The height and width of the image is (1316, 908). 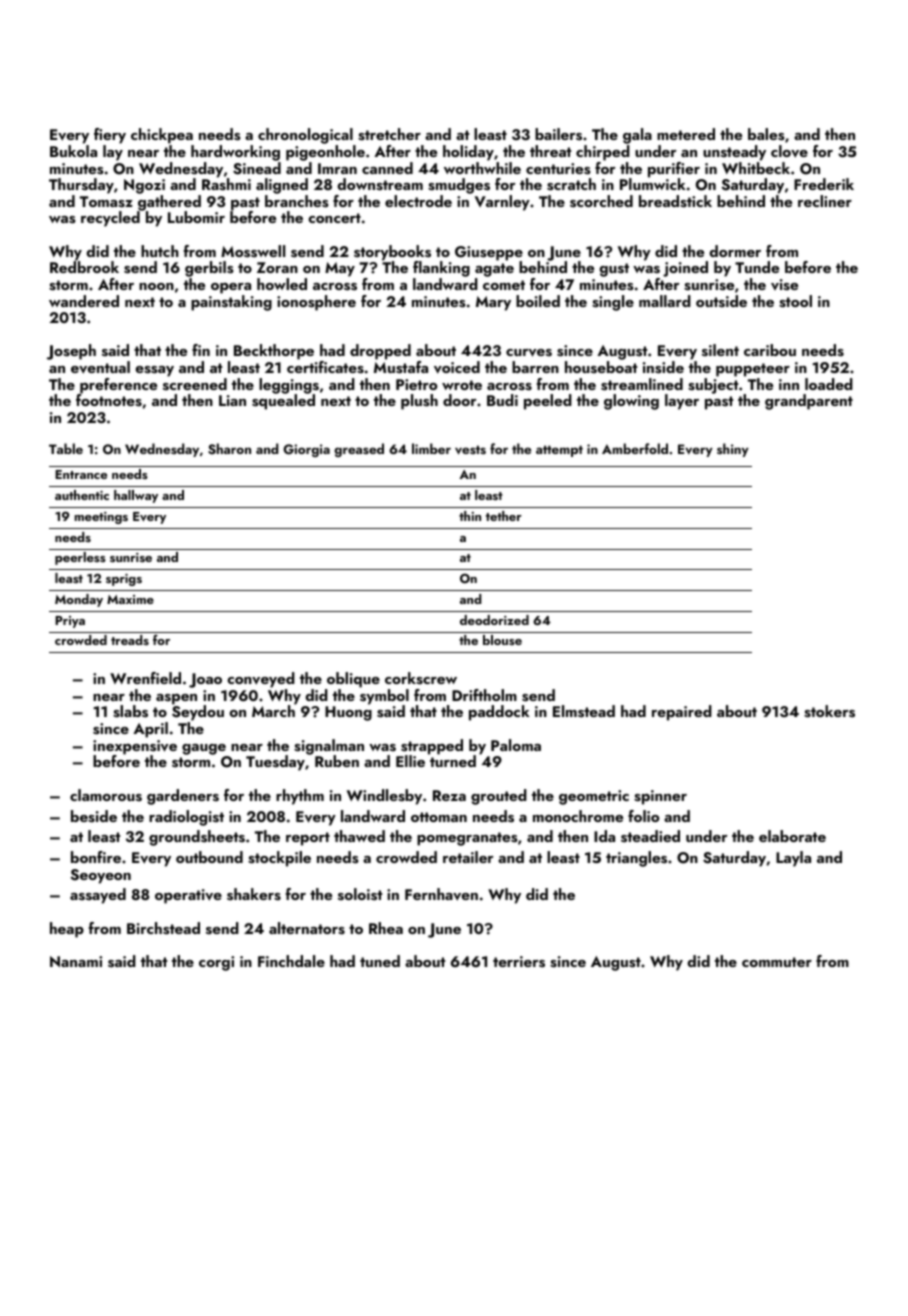 What do you see at coordinates (96, 857) in the image?
I see `bonfire` at bounding box center [96, 857].
